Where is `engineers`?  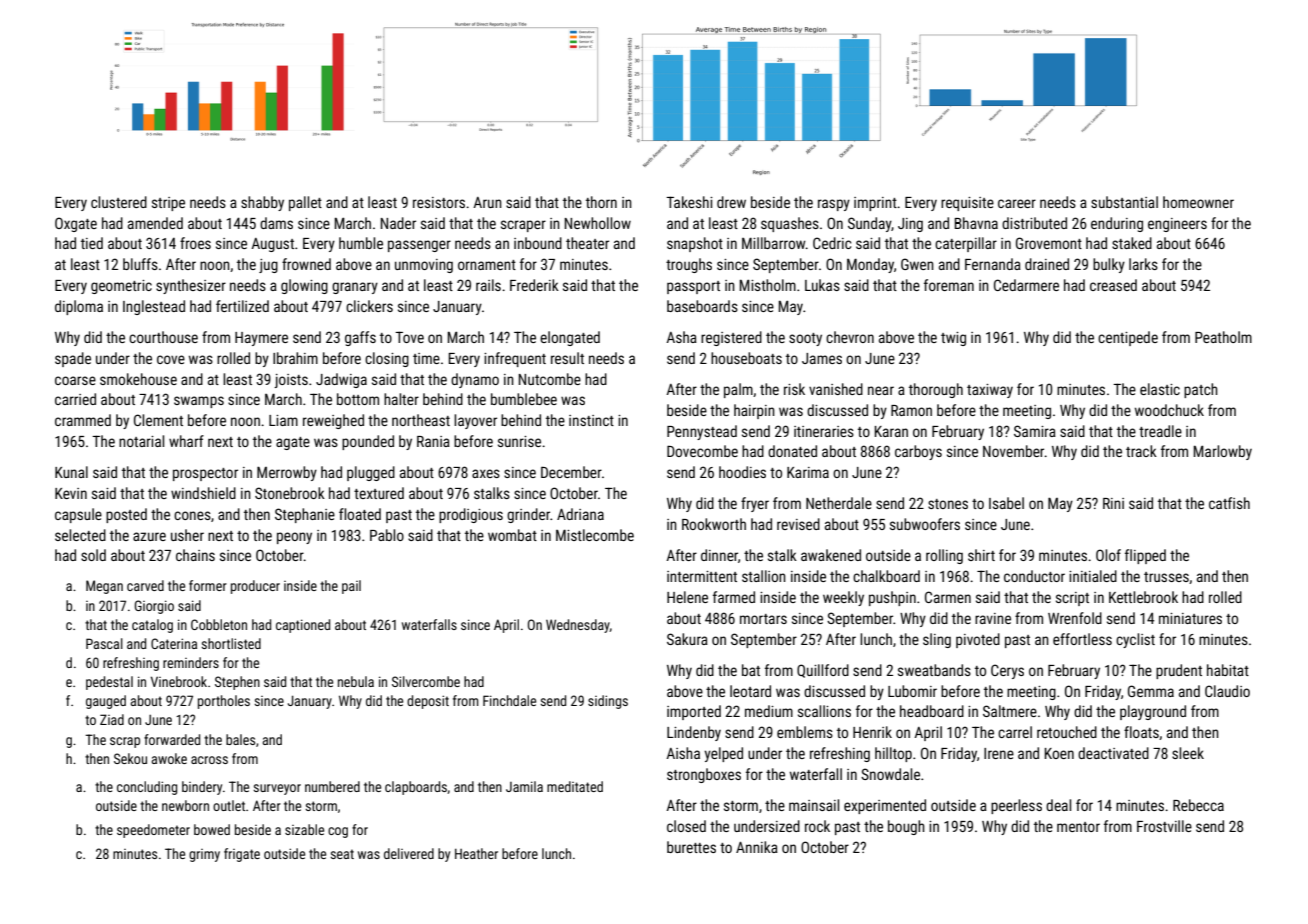 engineers is located at coordinates (1177, 225).
